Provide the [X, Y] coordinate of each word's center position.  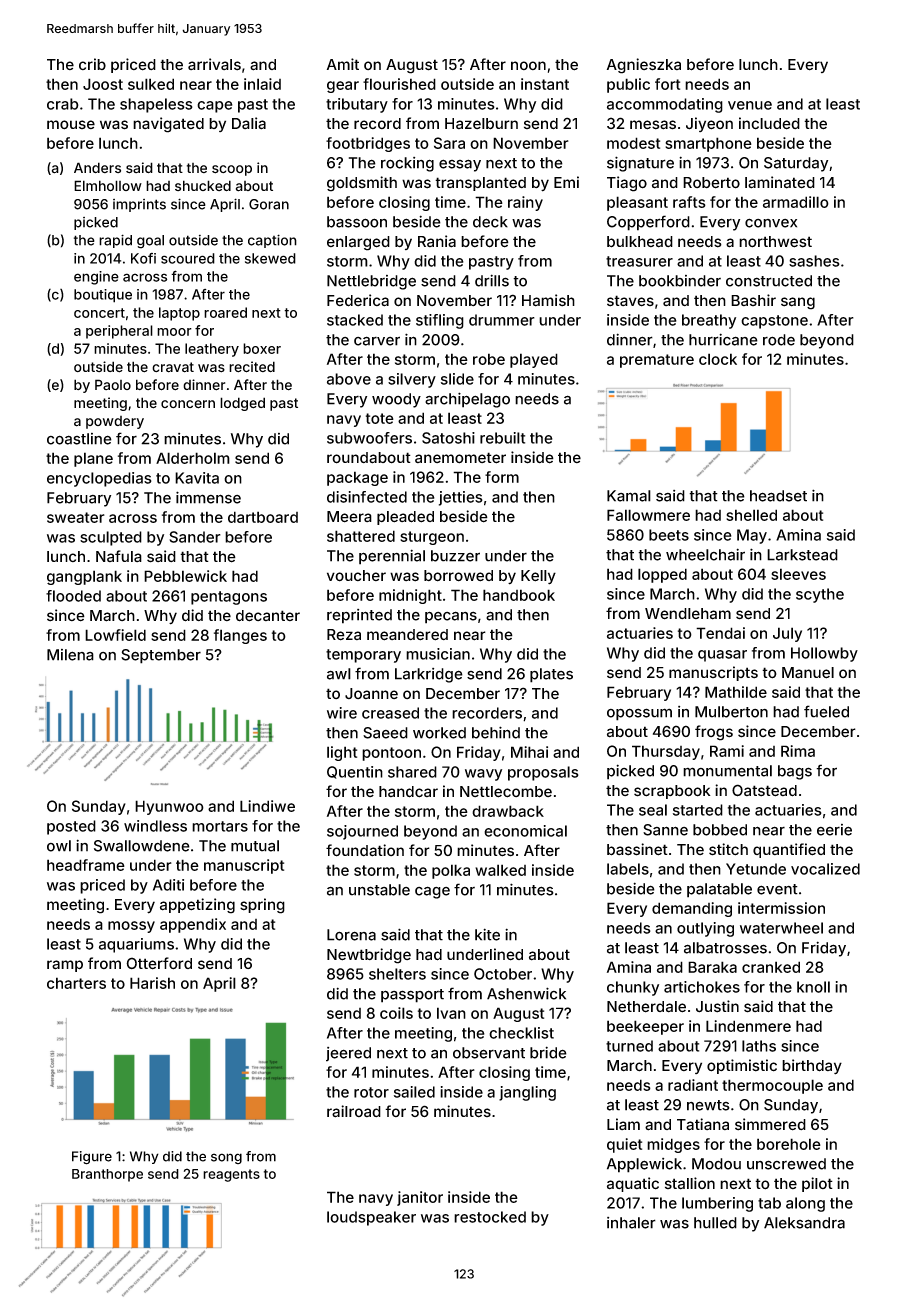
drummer [502, 320]
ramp [65, 966]
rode [779, 340]
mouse [71, 125]
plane [93, 459]
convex [771, 223]
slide [457, 379]
